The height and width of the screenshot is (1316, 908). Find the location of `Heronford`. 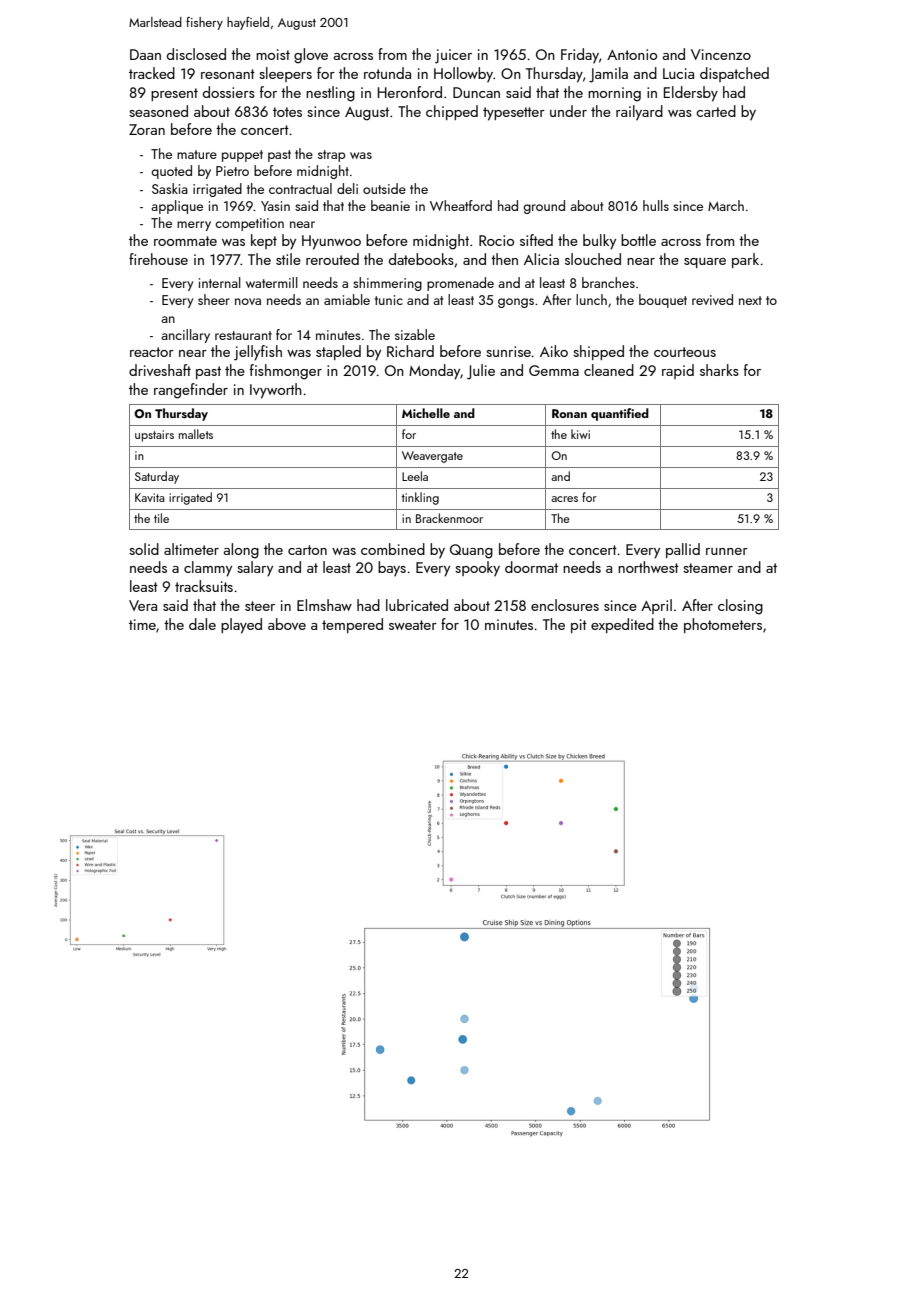

Heronford is located at coordinates (410, 92).
